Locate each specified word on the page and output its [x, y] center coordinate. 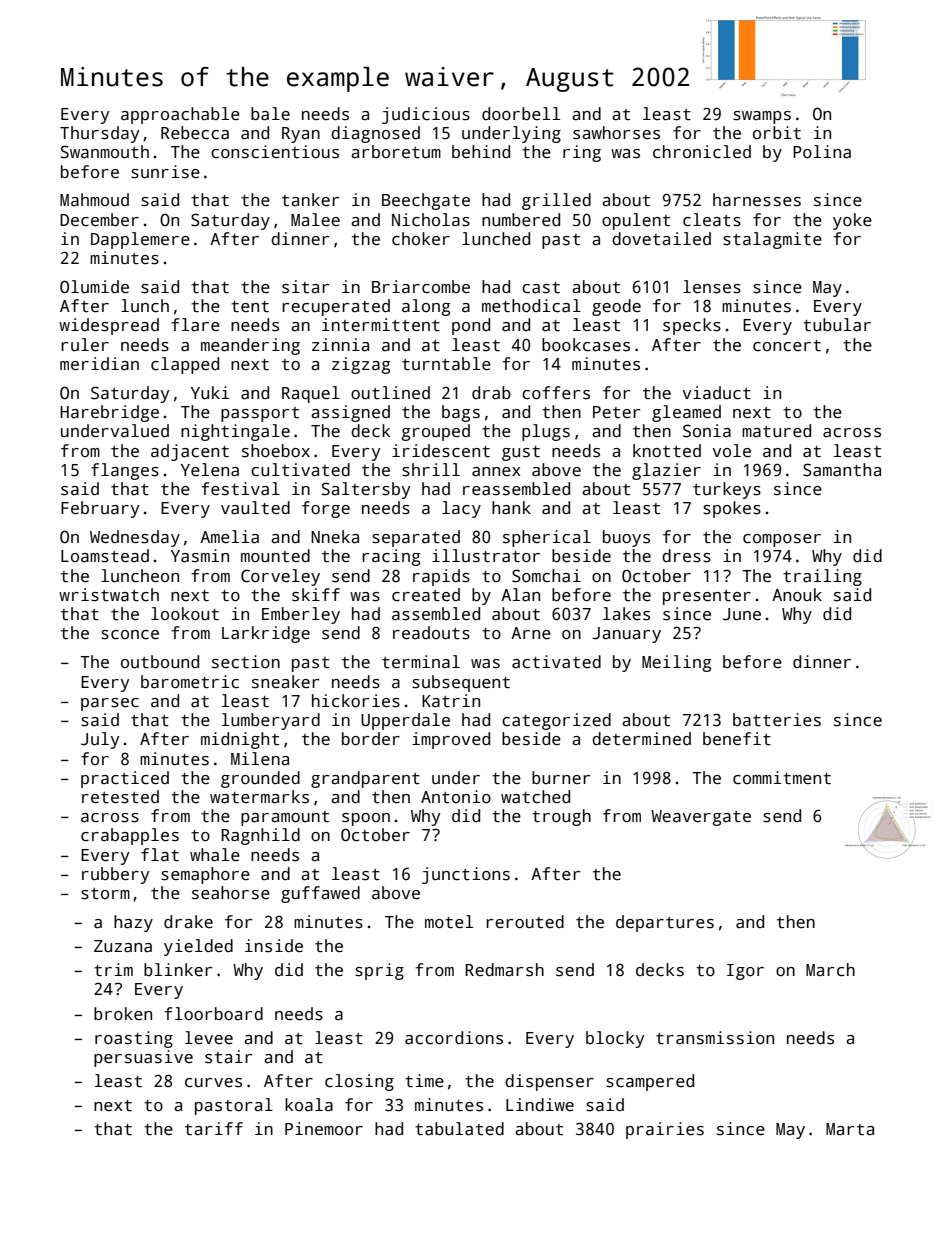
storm [105, 894]
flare [195, 325]
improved [451, 740]
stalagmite [772, 240]
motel [449, 922]
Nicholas [431, 220]
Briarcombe [421, 287]
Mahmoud [94, 200]
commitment [782, 778]
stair [229, 1057]
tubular [837, 325]
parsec [110, 704]
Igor [745, 972]
